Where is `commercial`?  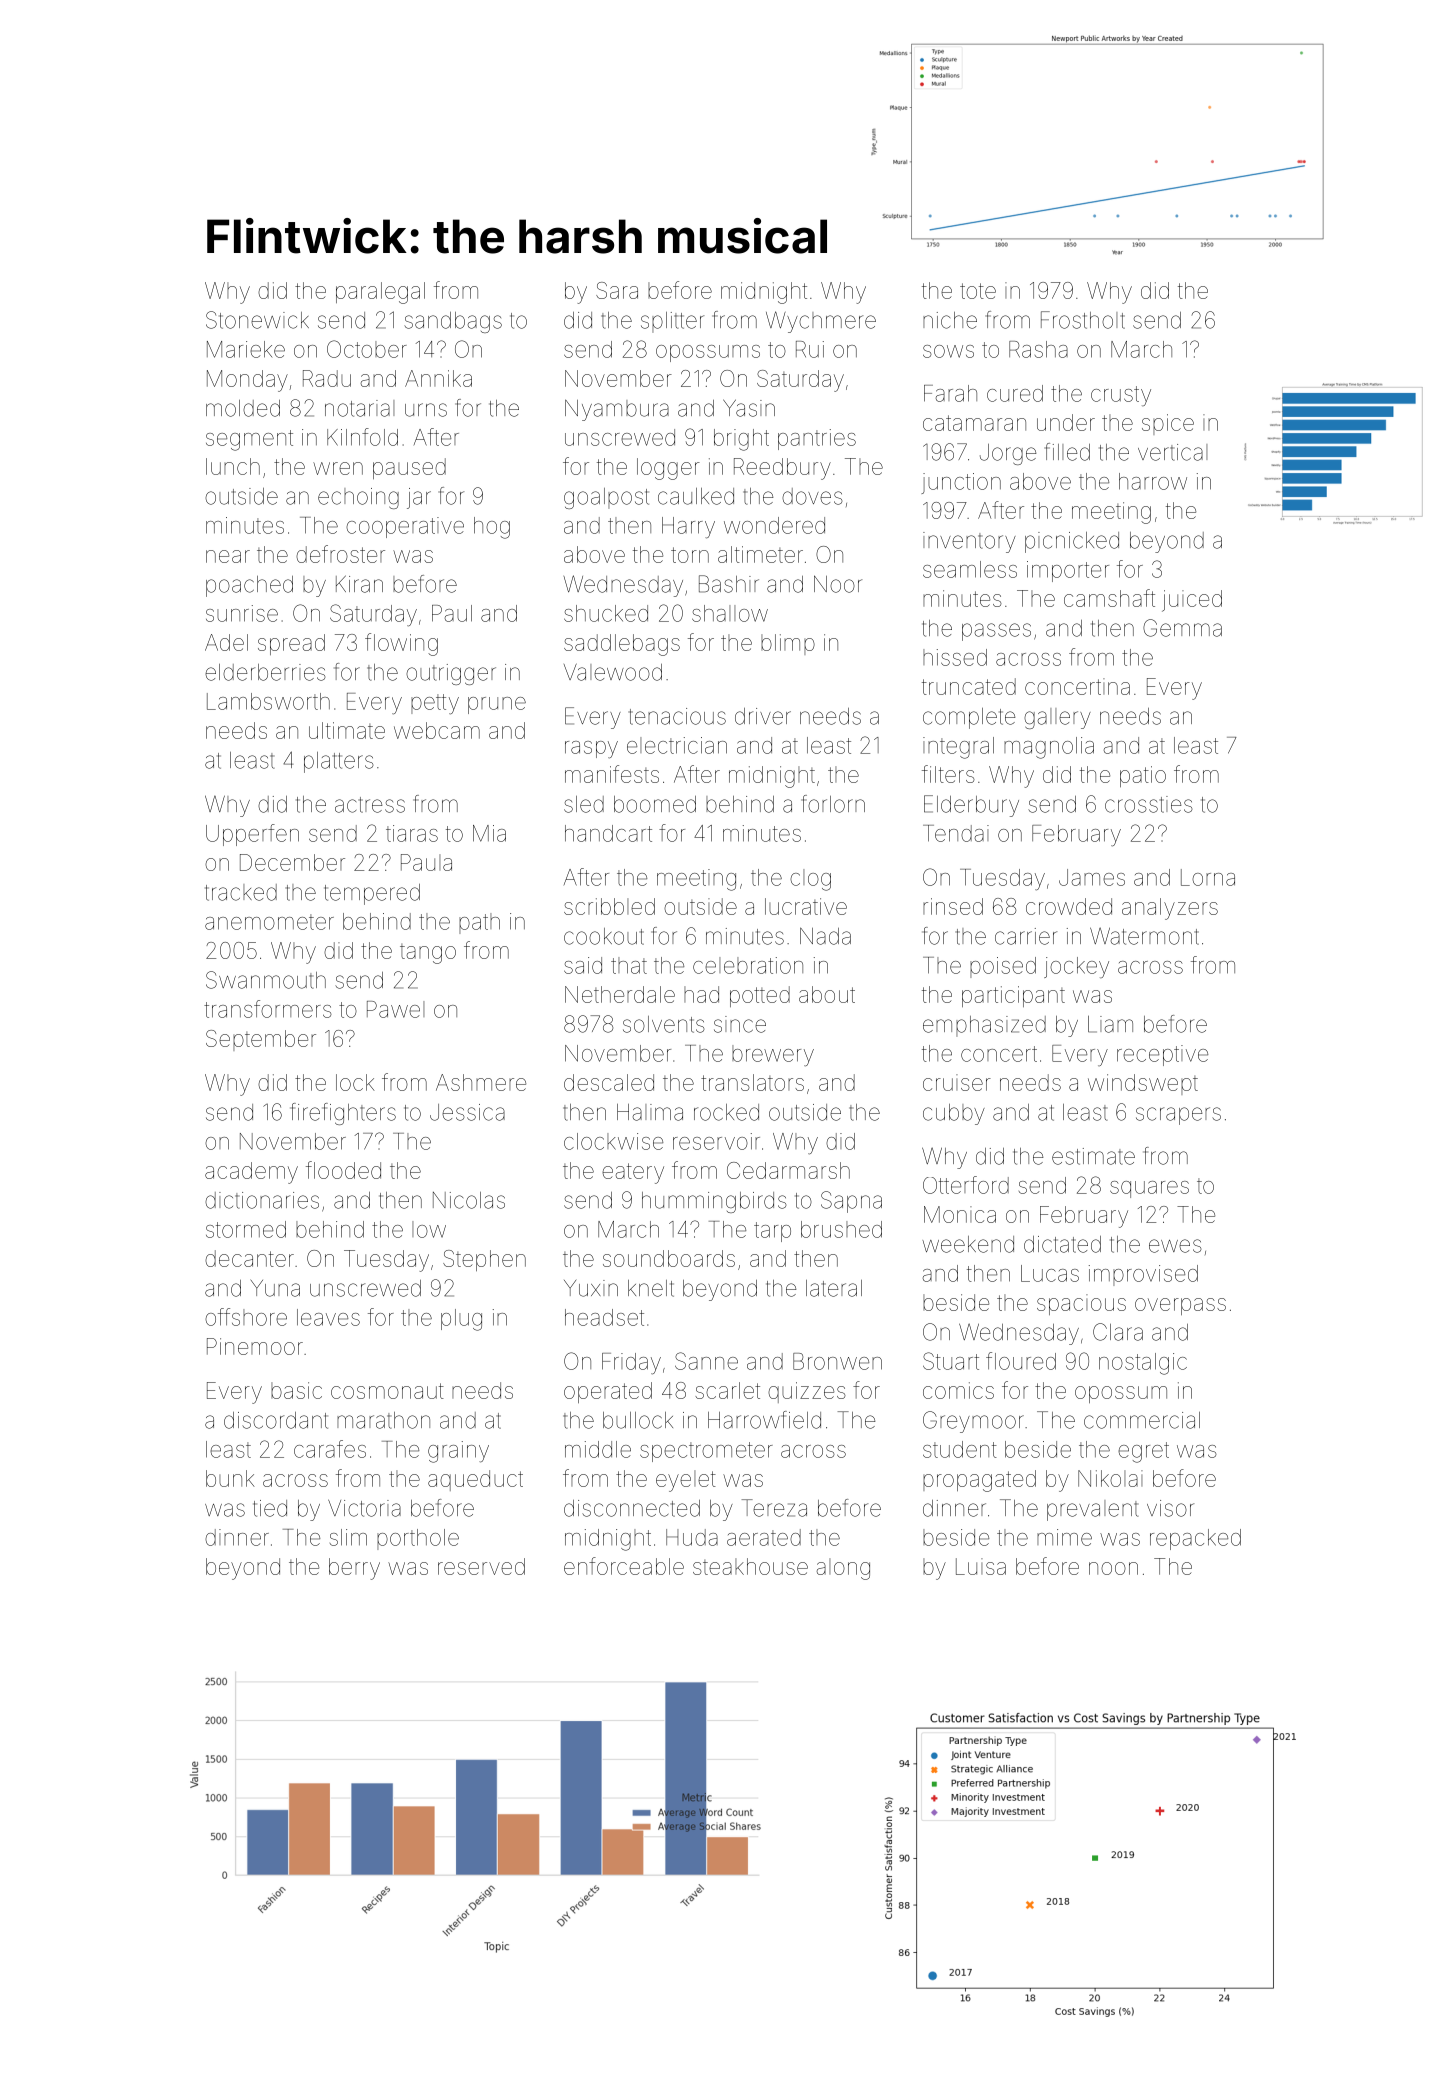 commercial is located at coordinates (1142, 1420).
